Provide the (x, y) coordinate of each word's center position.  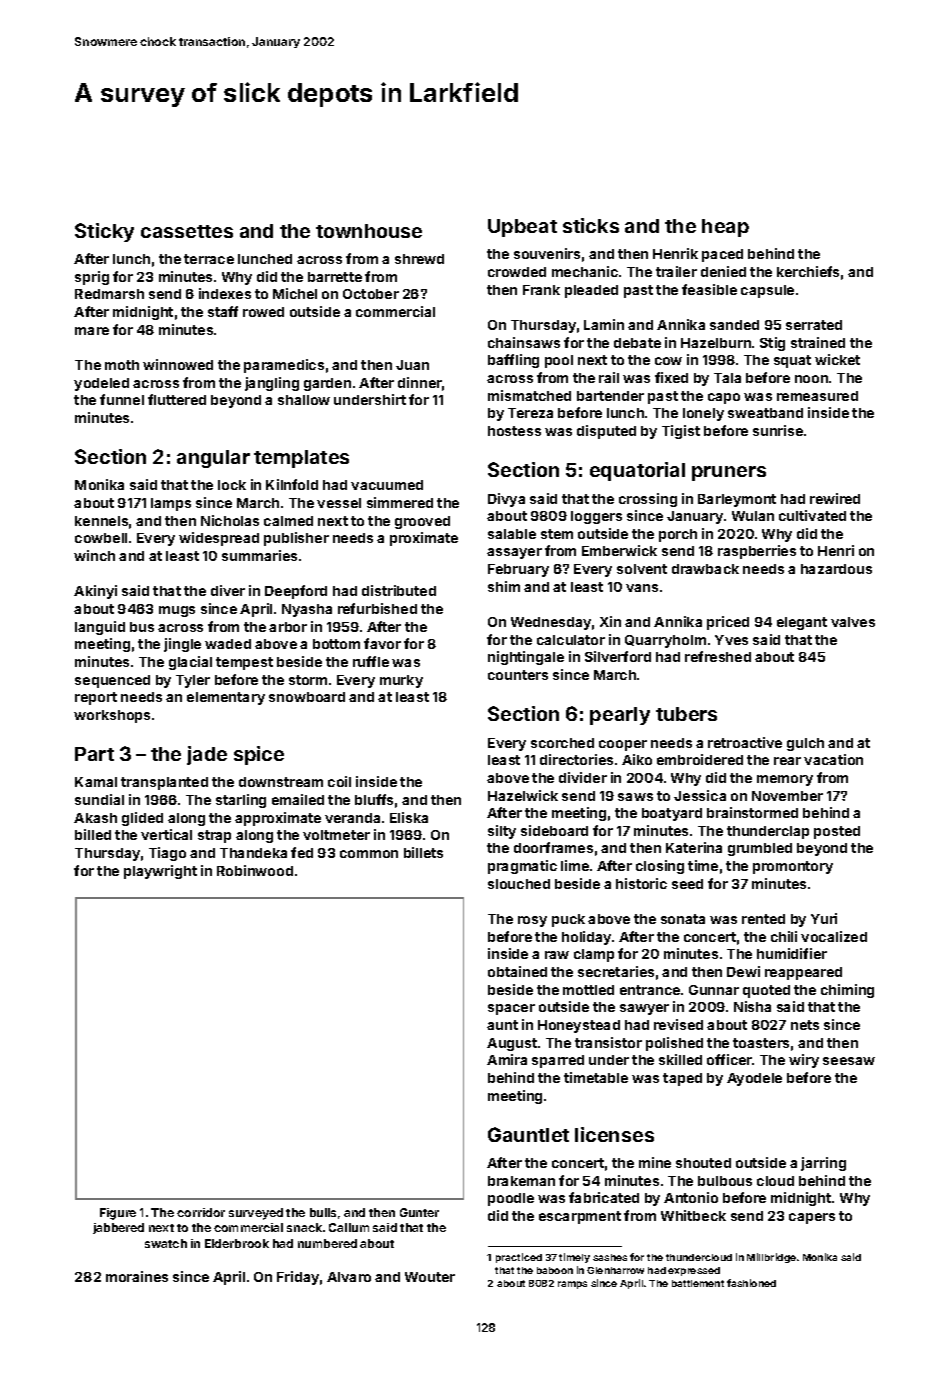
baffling (513, 361)
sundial (99, 799)
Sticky (104, 232)
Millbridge (771, 1258)
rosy (532, 921)
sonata (683, 919)
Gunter (419, 1212)
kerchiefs (808, 271)
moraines (137, 1276)
